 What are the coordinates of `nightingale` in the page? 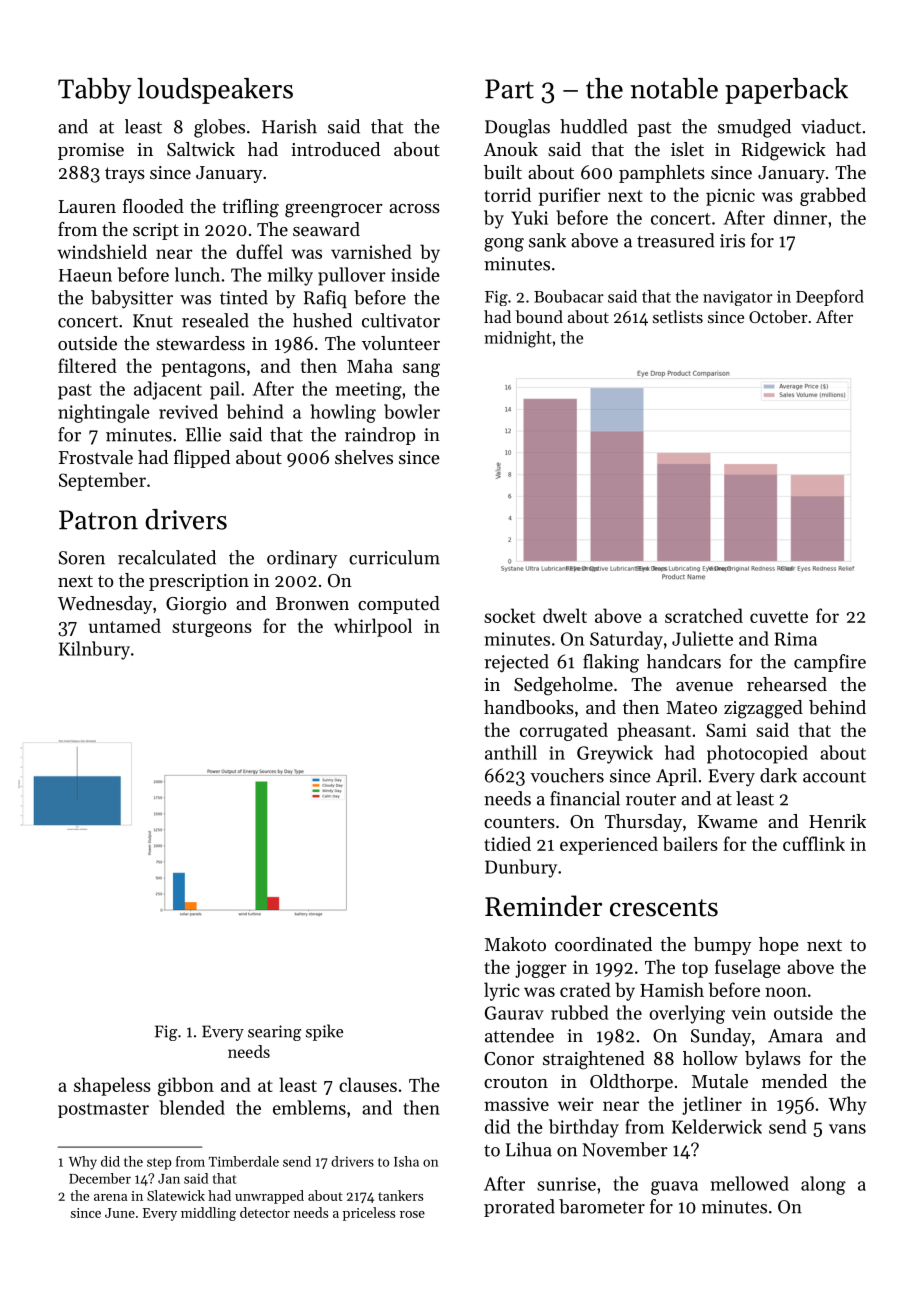 It's located at (104, 413).
